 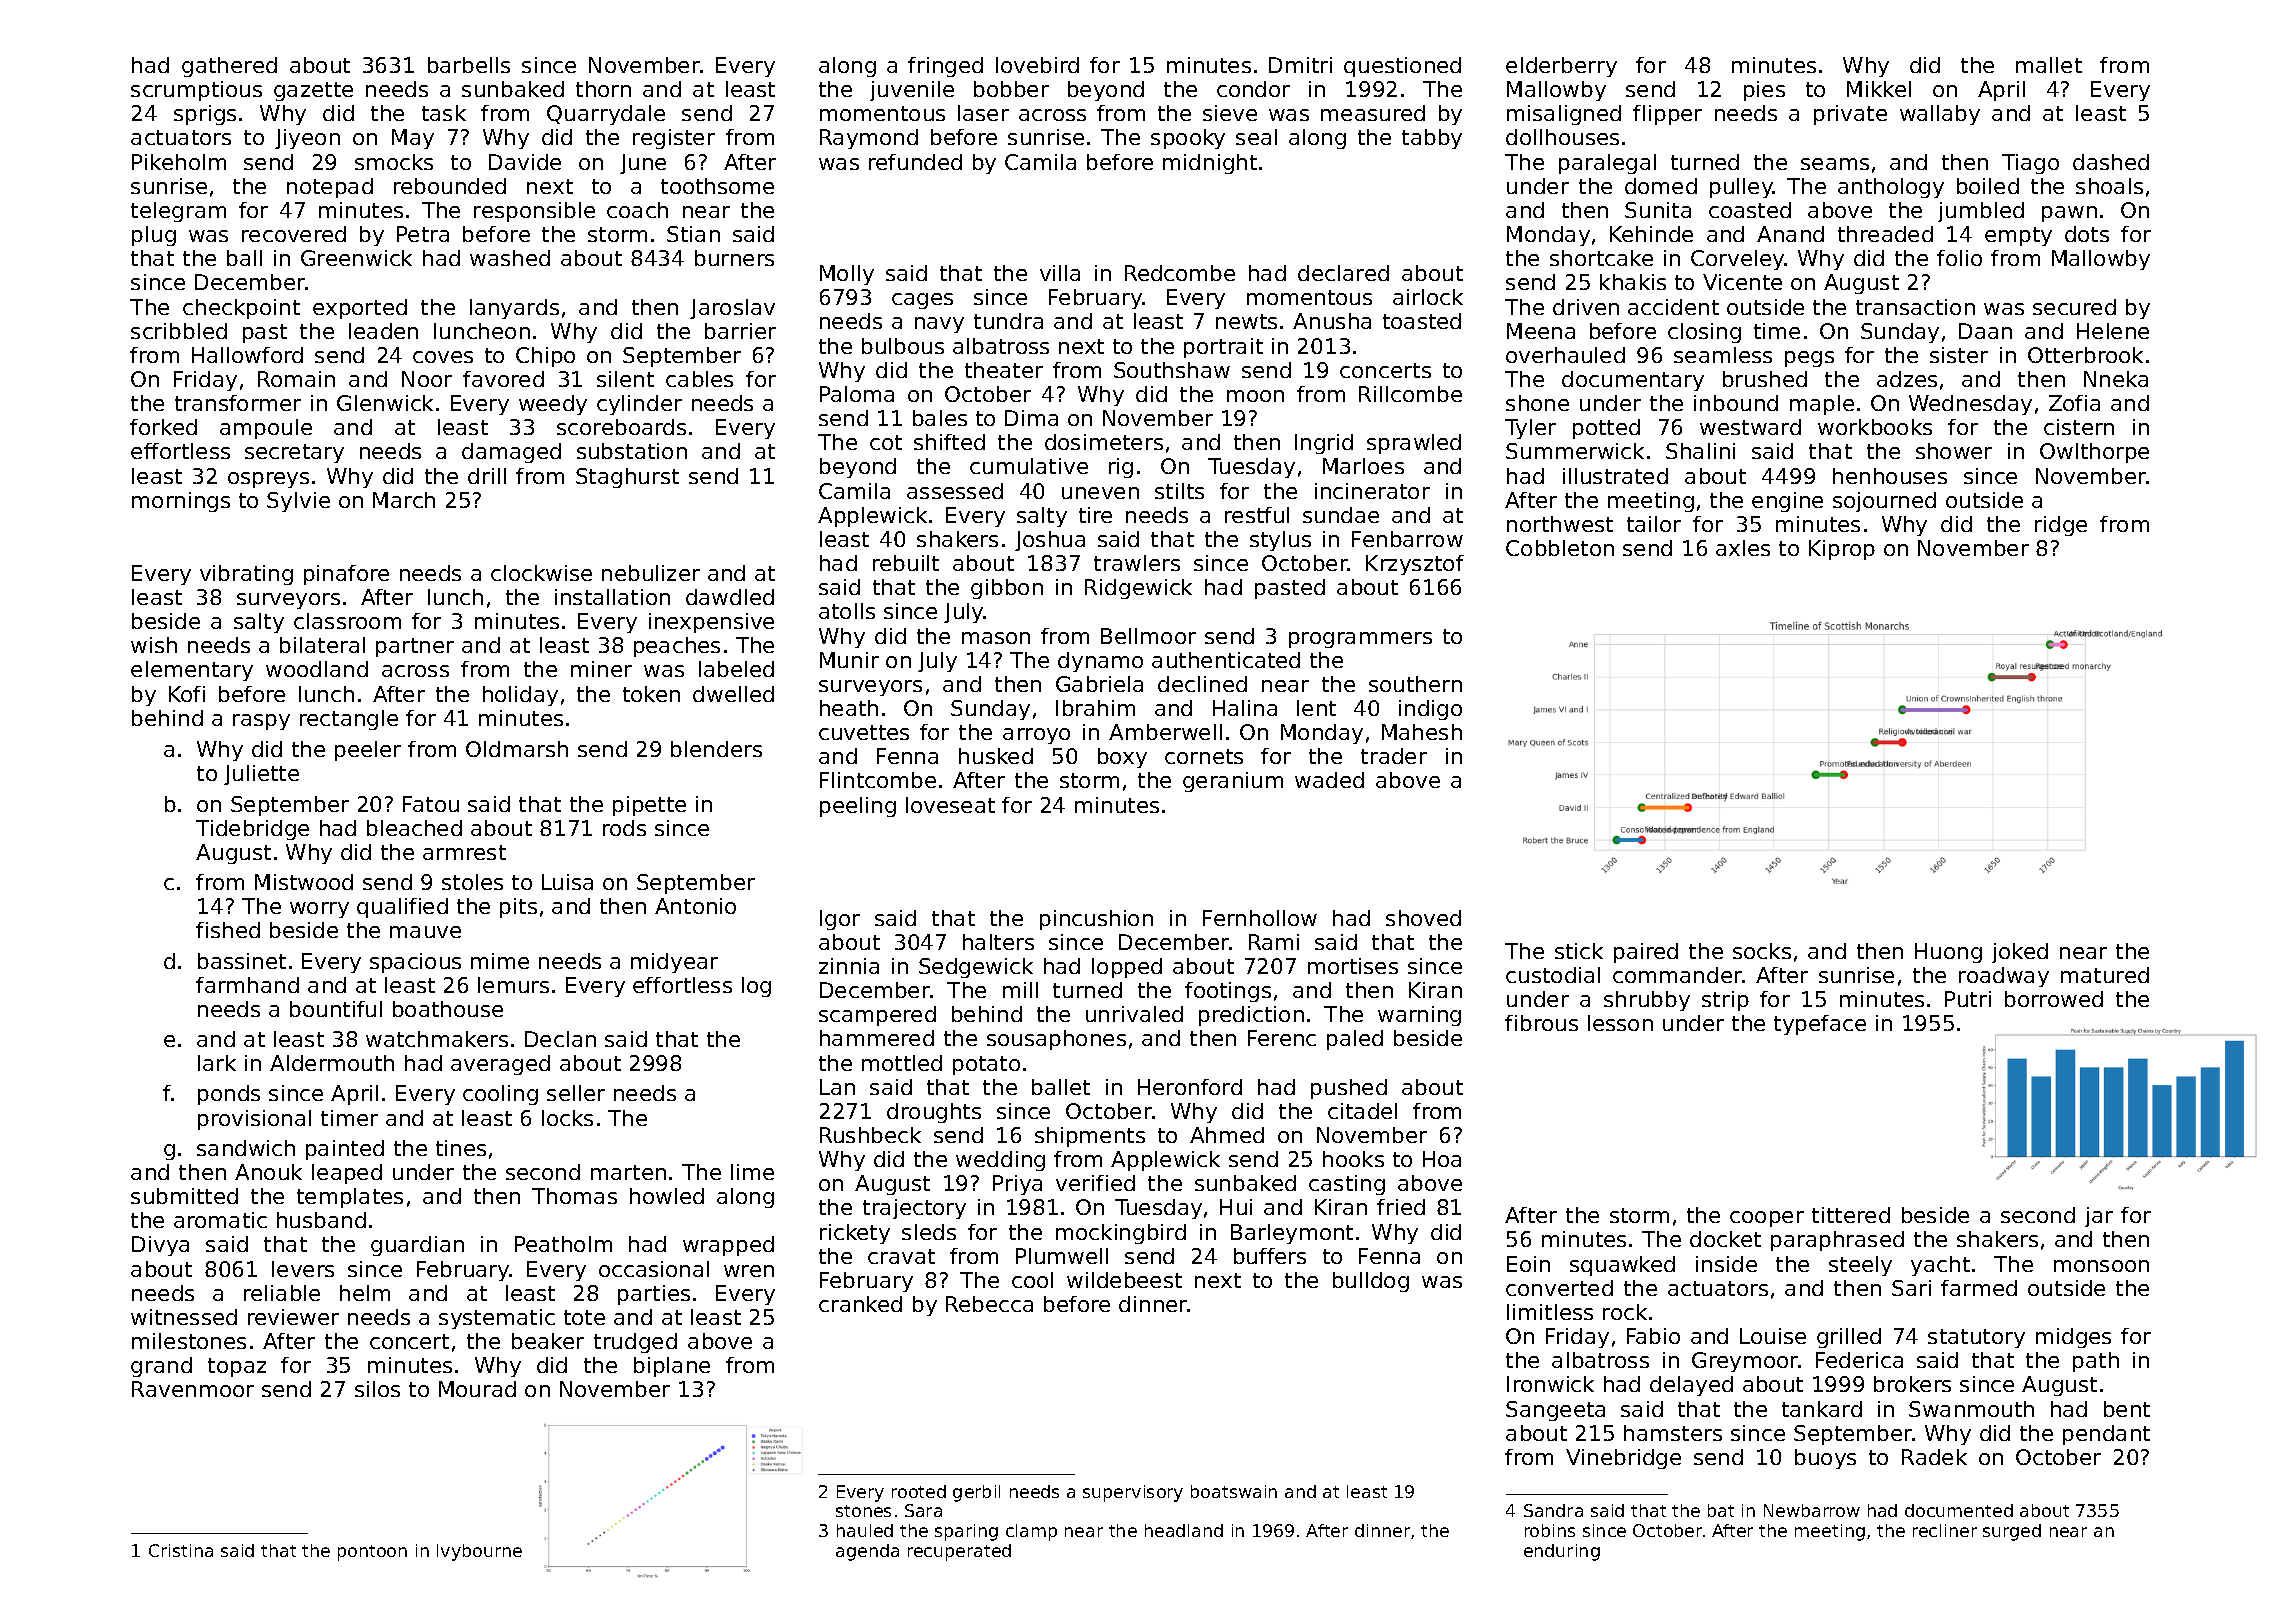 I want to click on Mahesh, so click(x=1422, y=732).
